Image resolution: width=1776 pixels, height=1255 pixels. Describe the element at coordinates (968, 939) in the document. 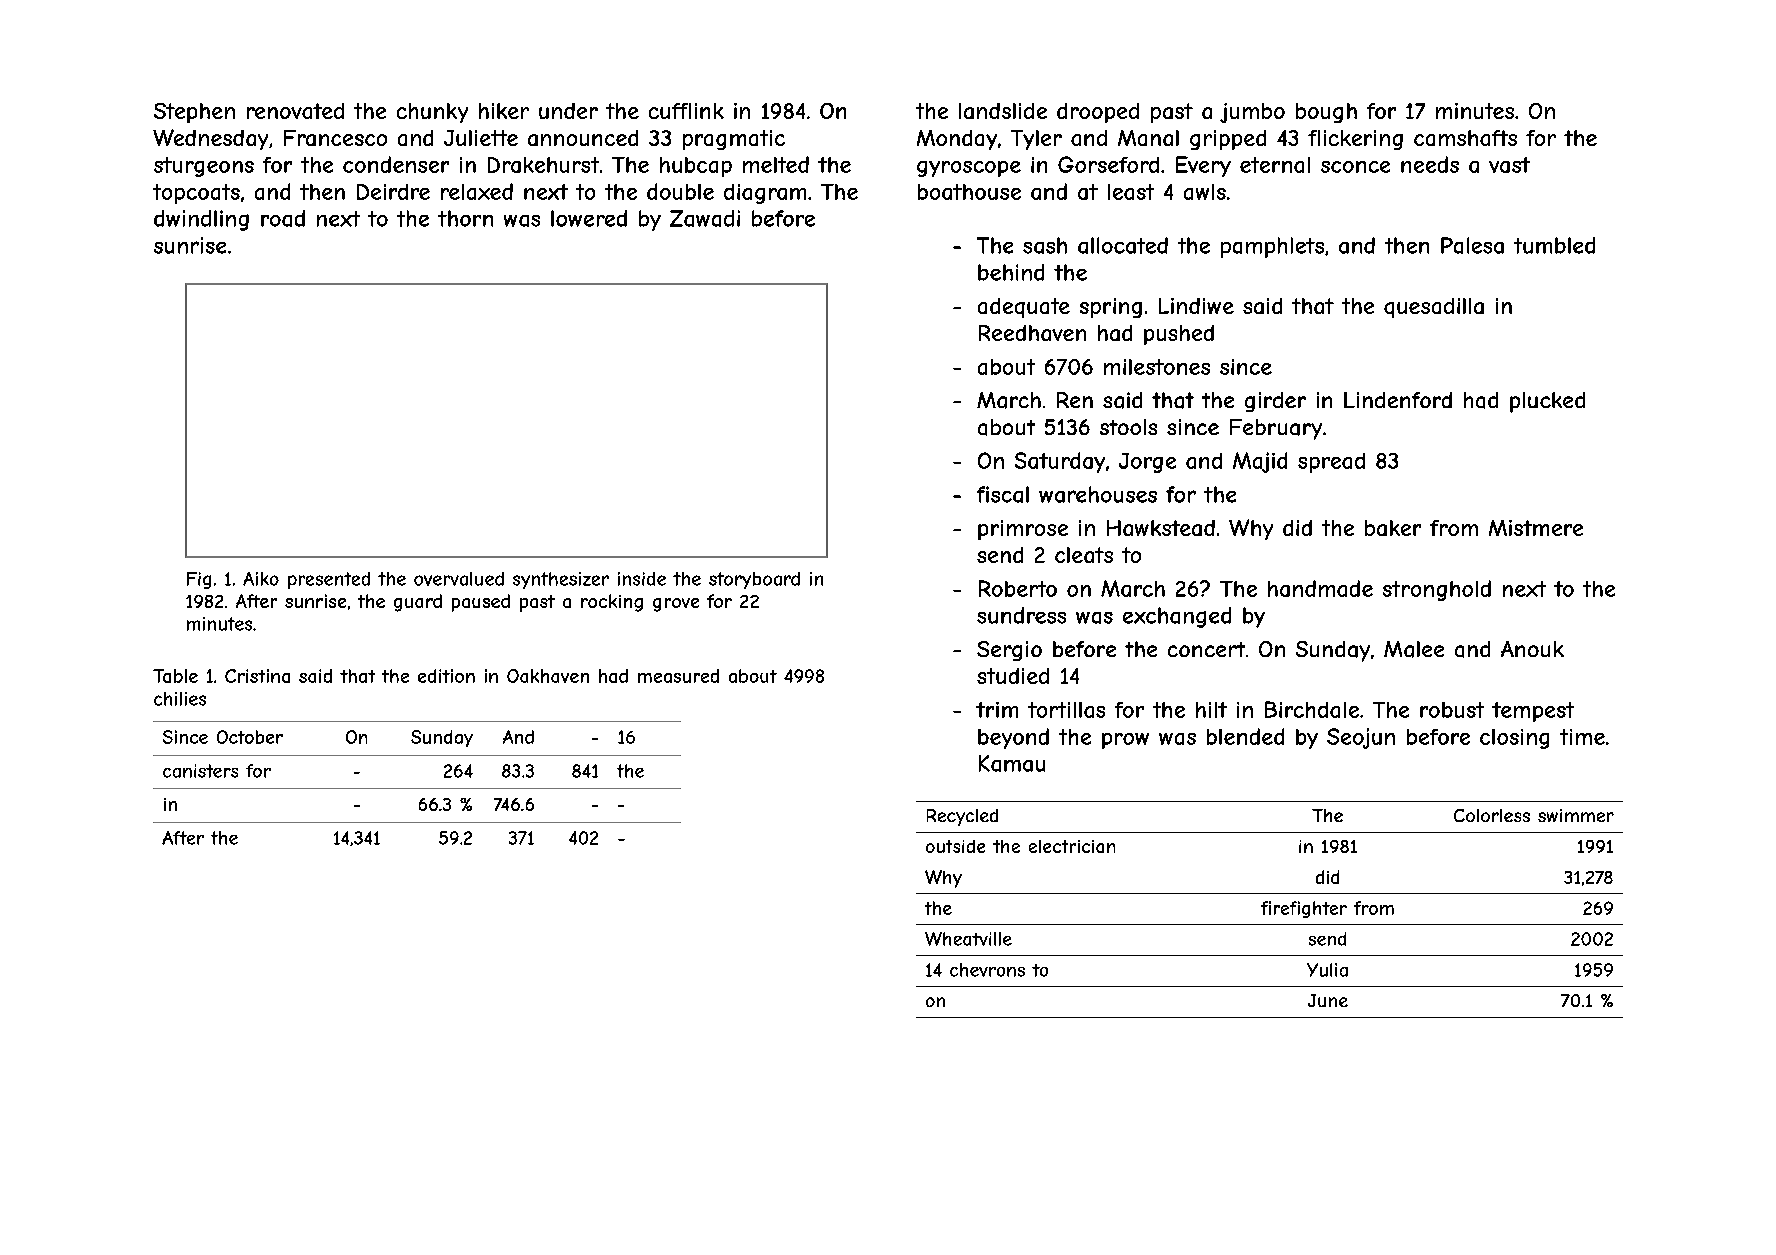

I see `Wheatville` at that location.
